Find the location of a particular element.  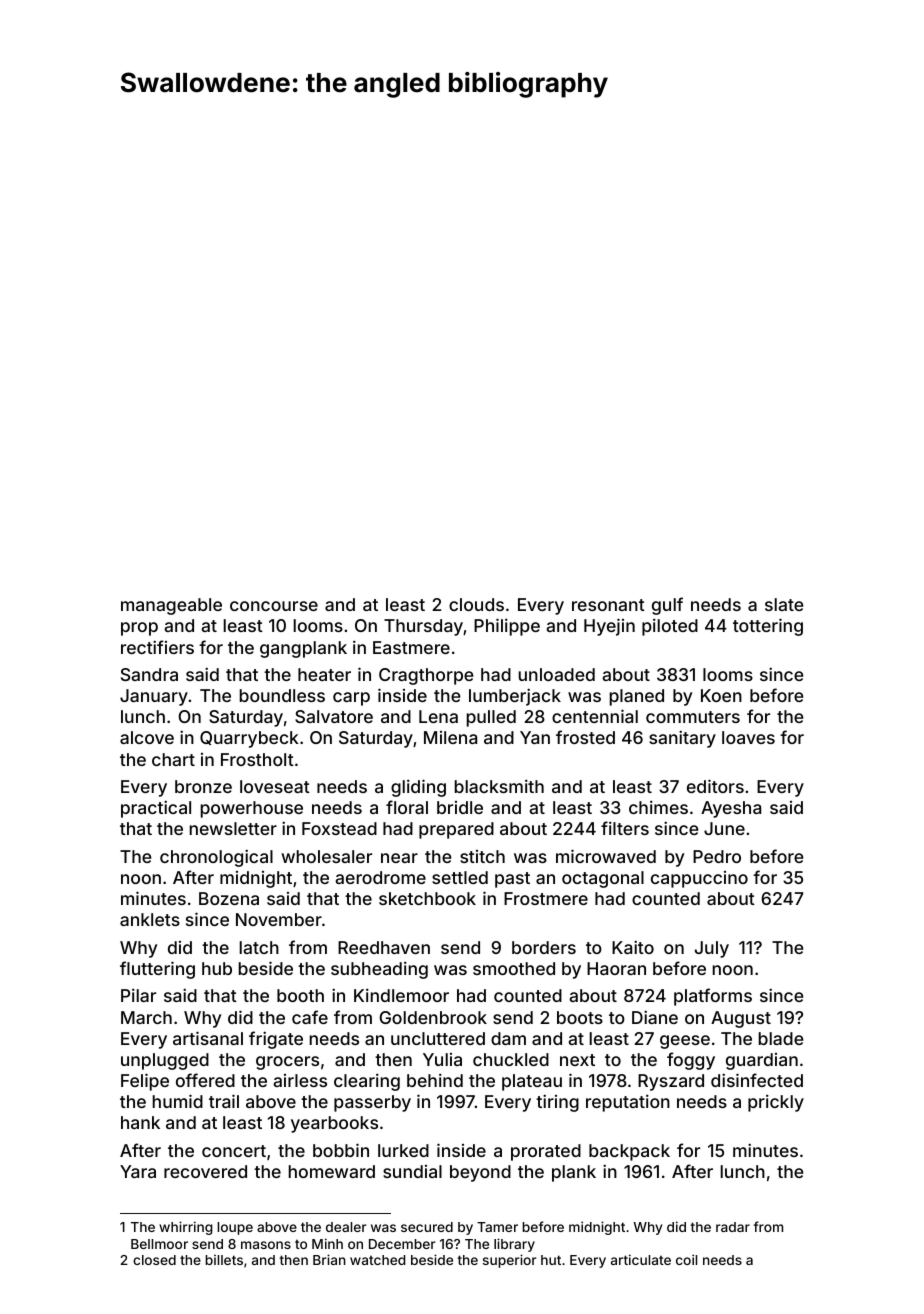

manageable is located at coordinates (171, 606).
